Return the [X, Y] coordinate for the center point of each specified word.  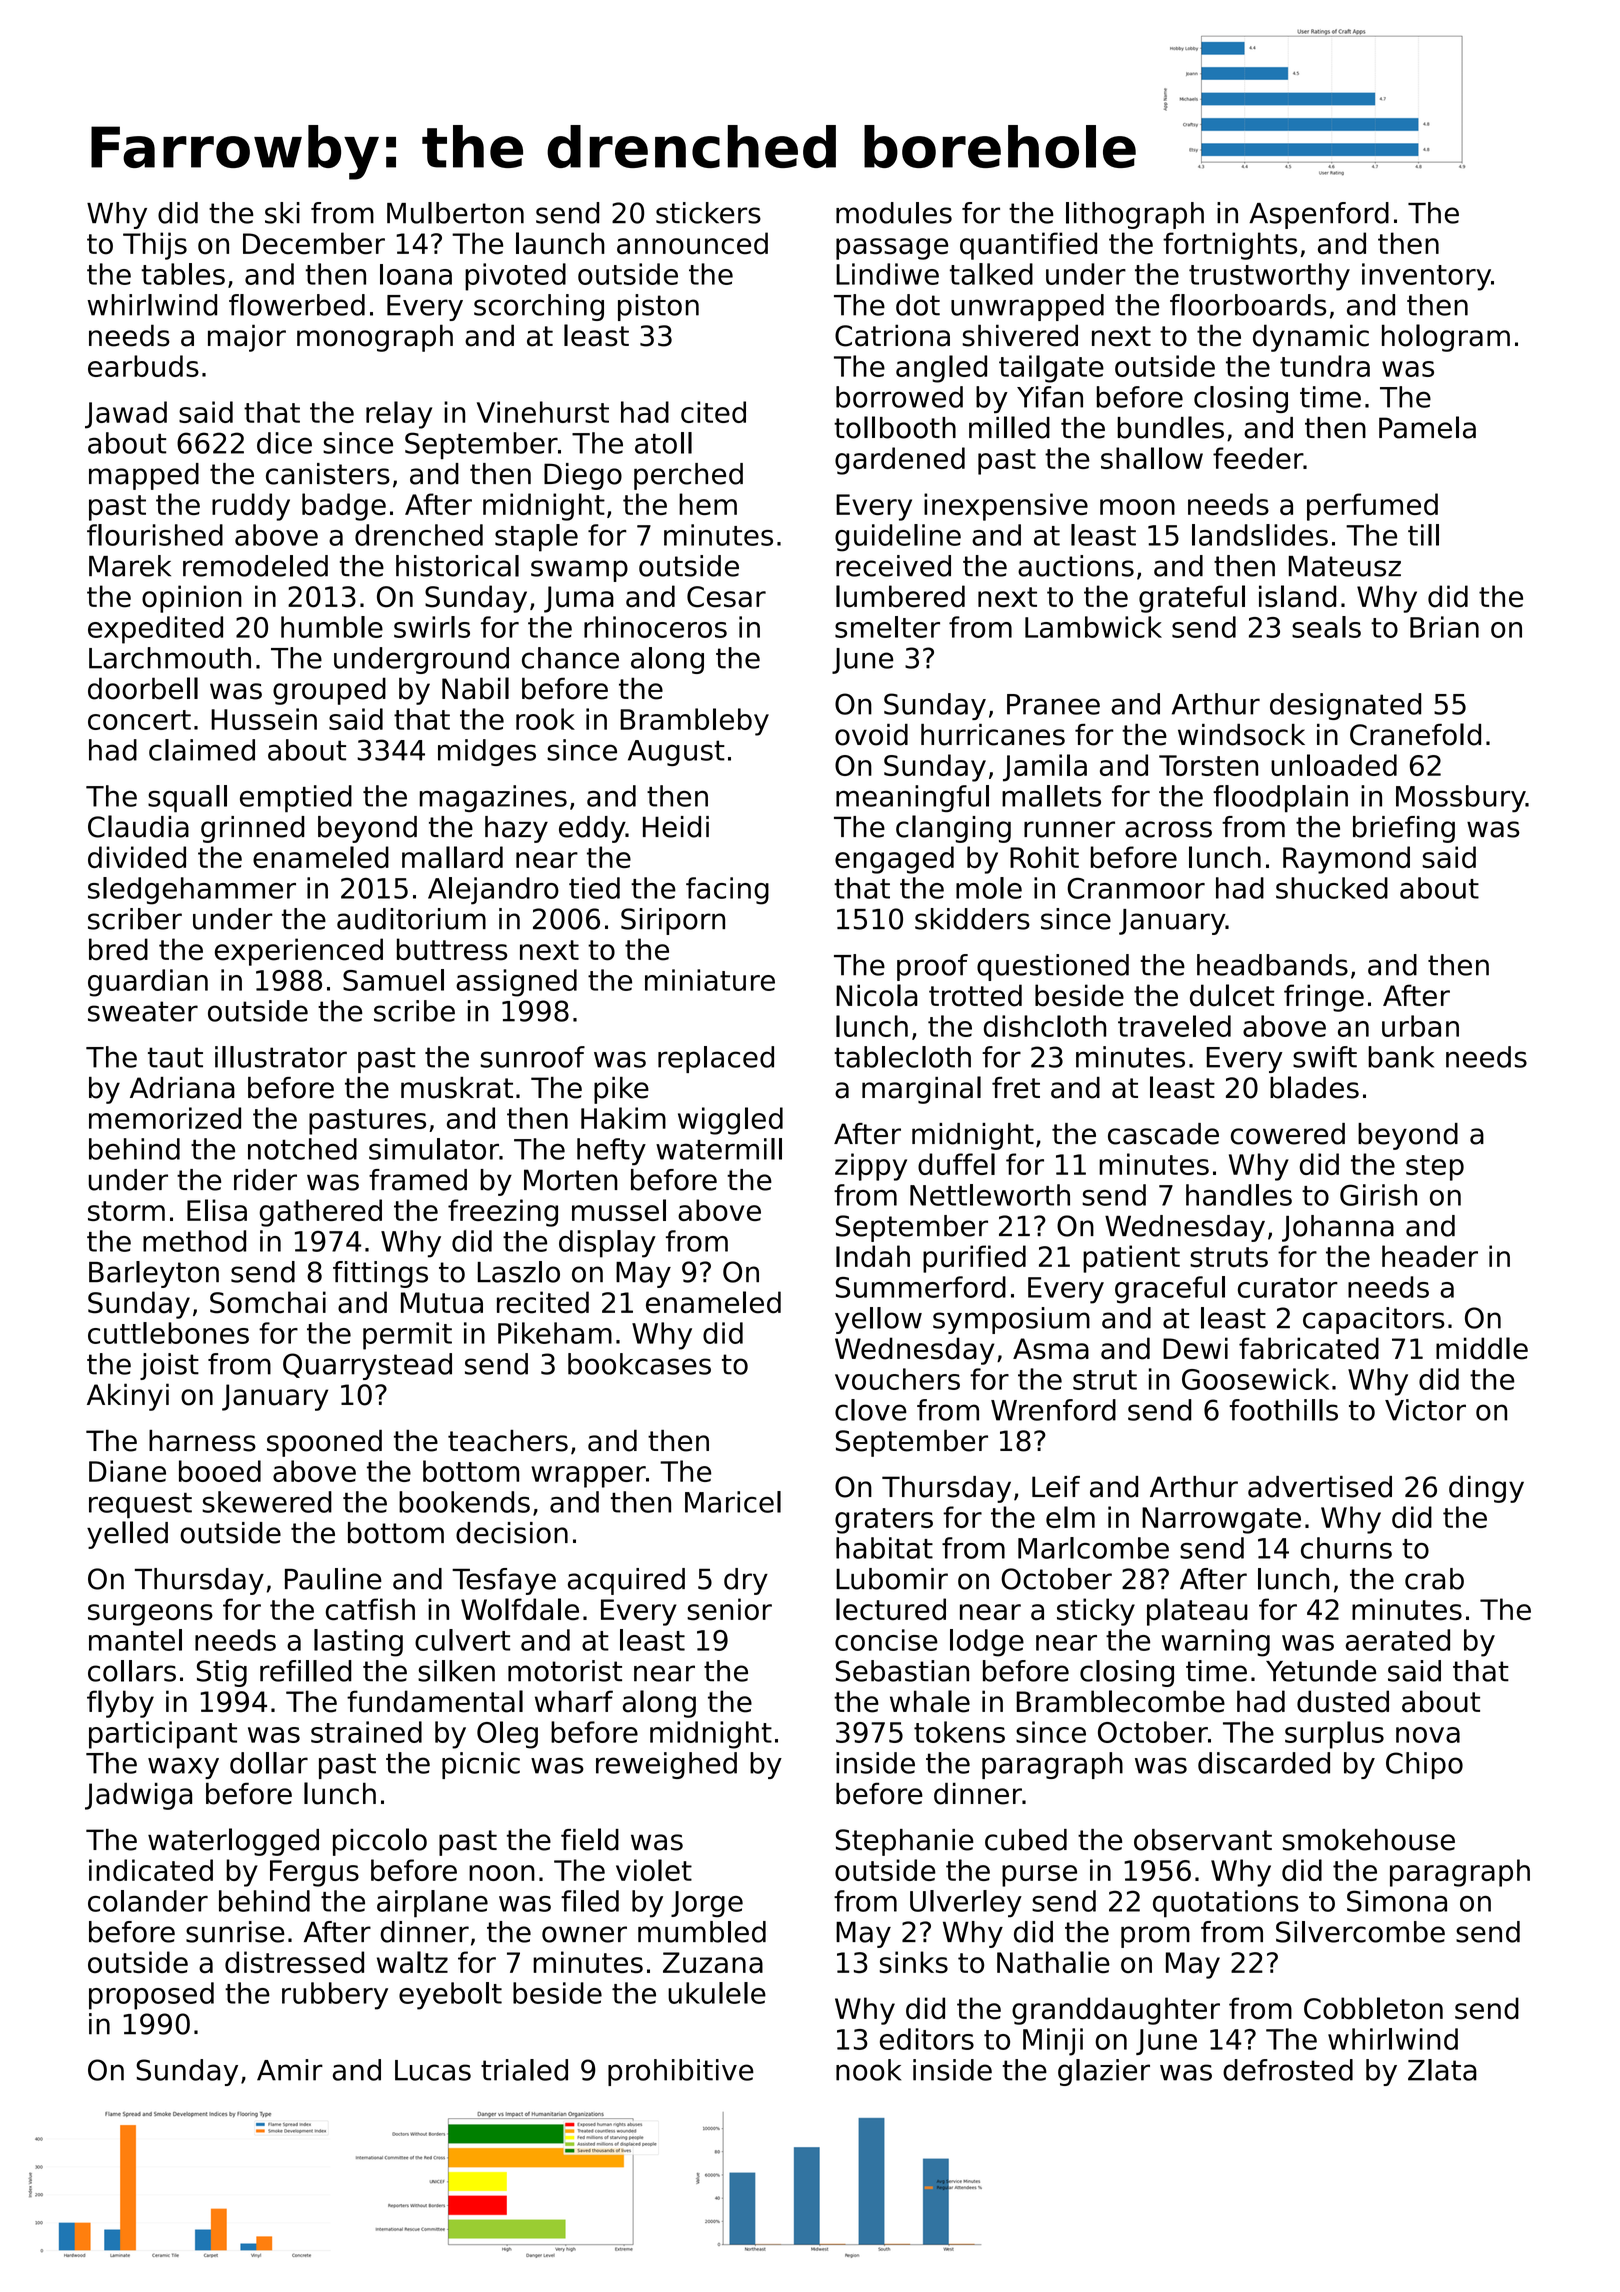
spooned [324, 1443]
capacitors [1374, 1320]
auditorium [411, 919]
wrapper [588, 1477]
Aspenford [1319, 215]
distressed [294, 1962]
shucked [1332, 888]
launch [560, 243]
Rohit [1044, 857]
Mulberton [455, 213]
